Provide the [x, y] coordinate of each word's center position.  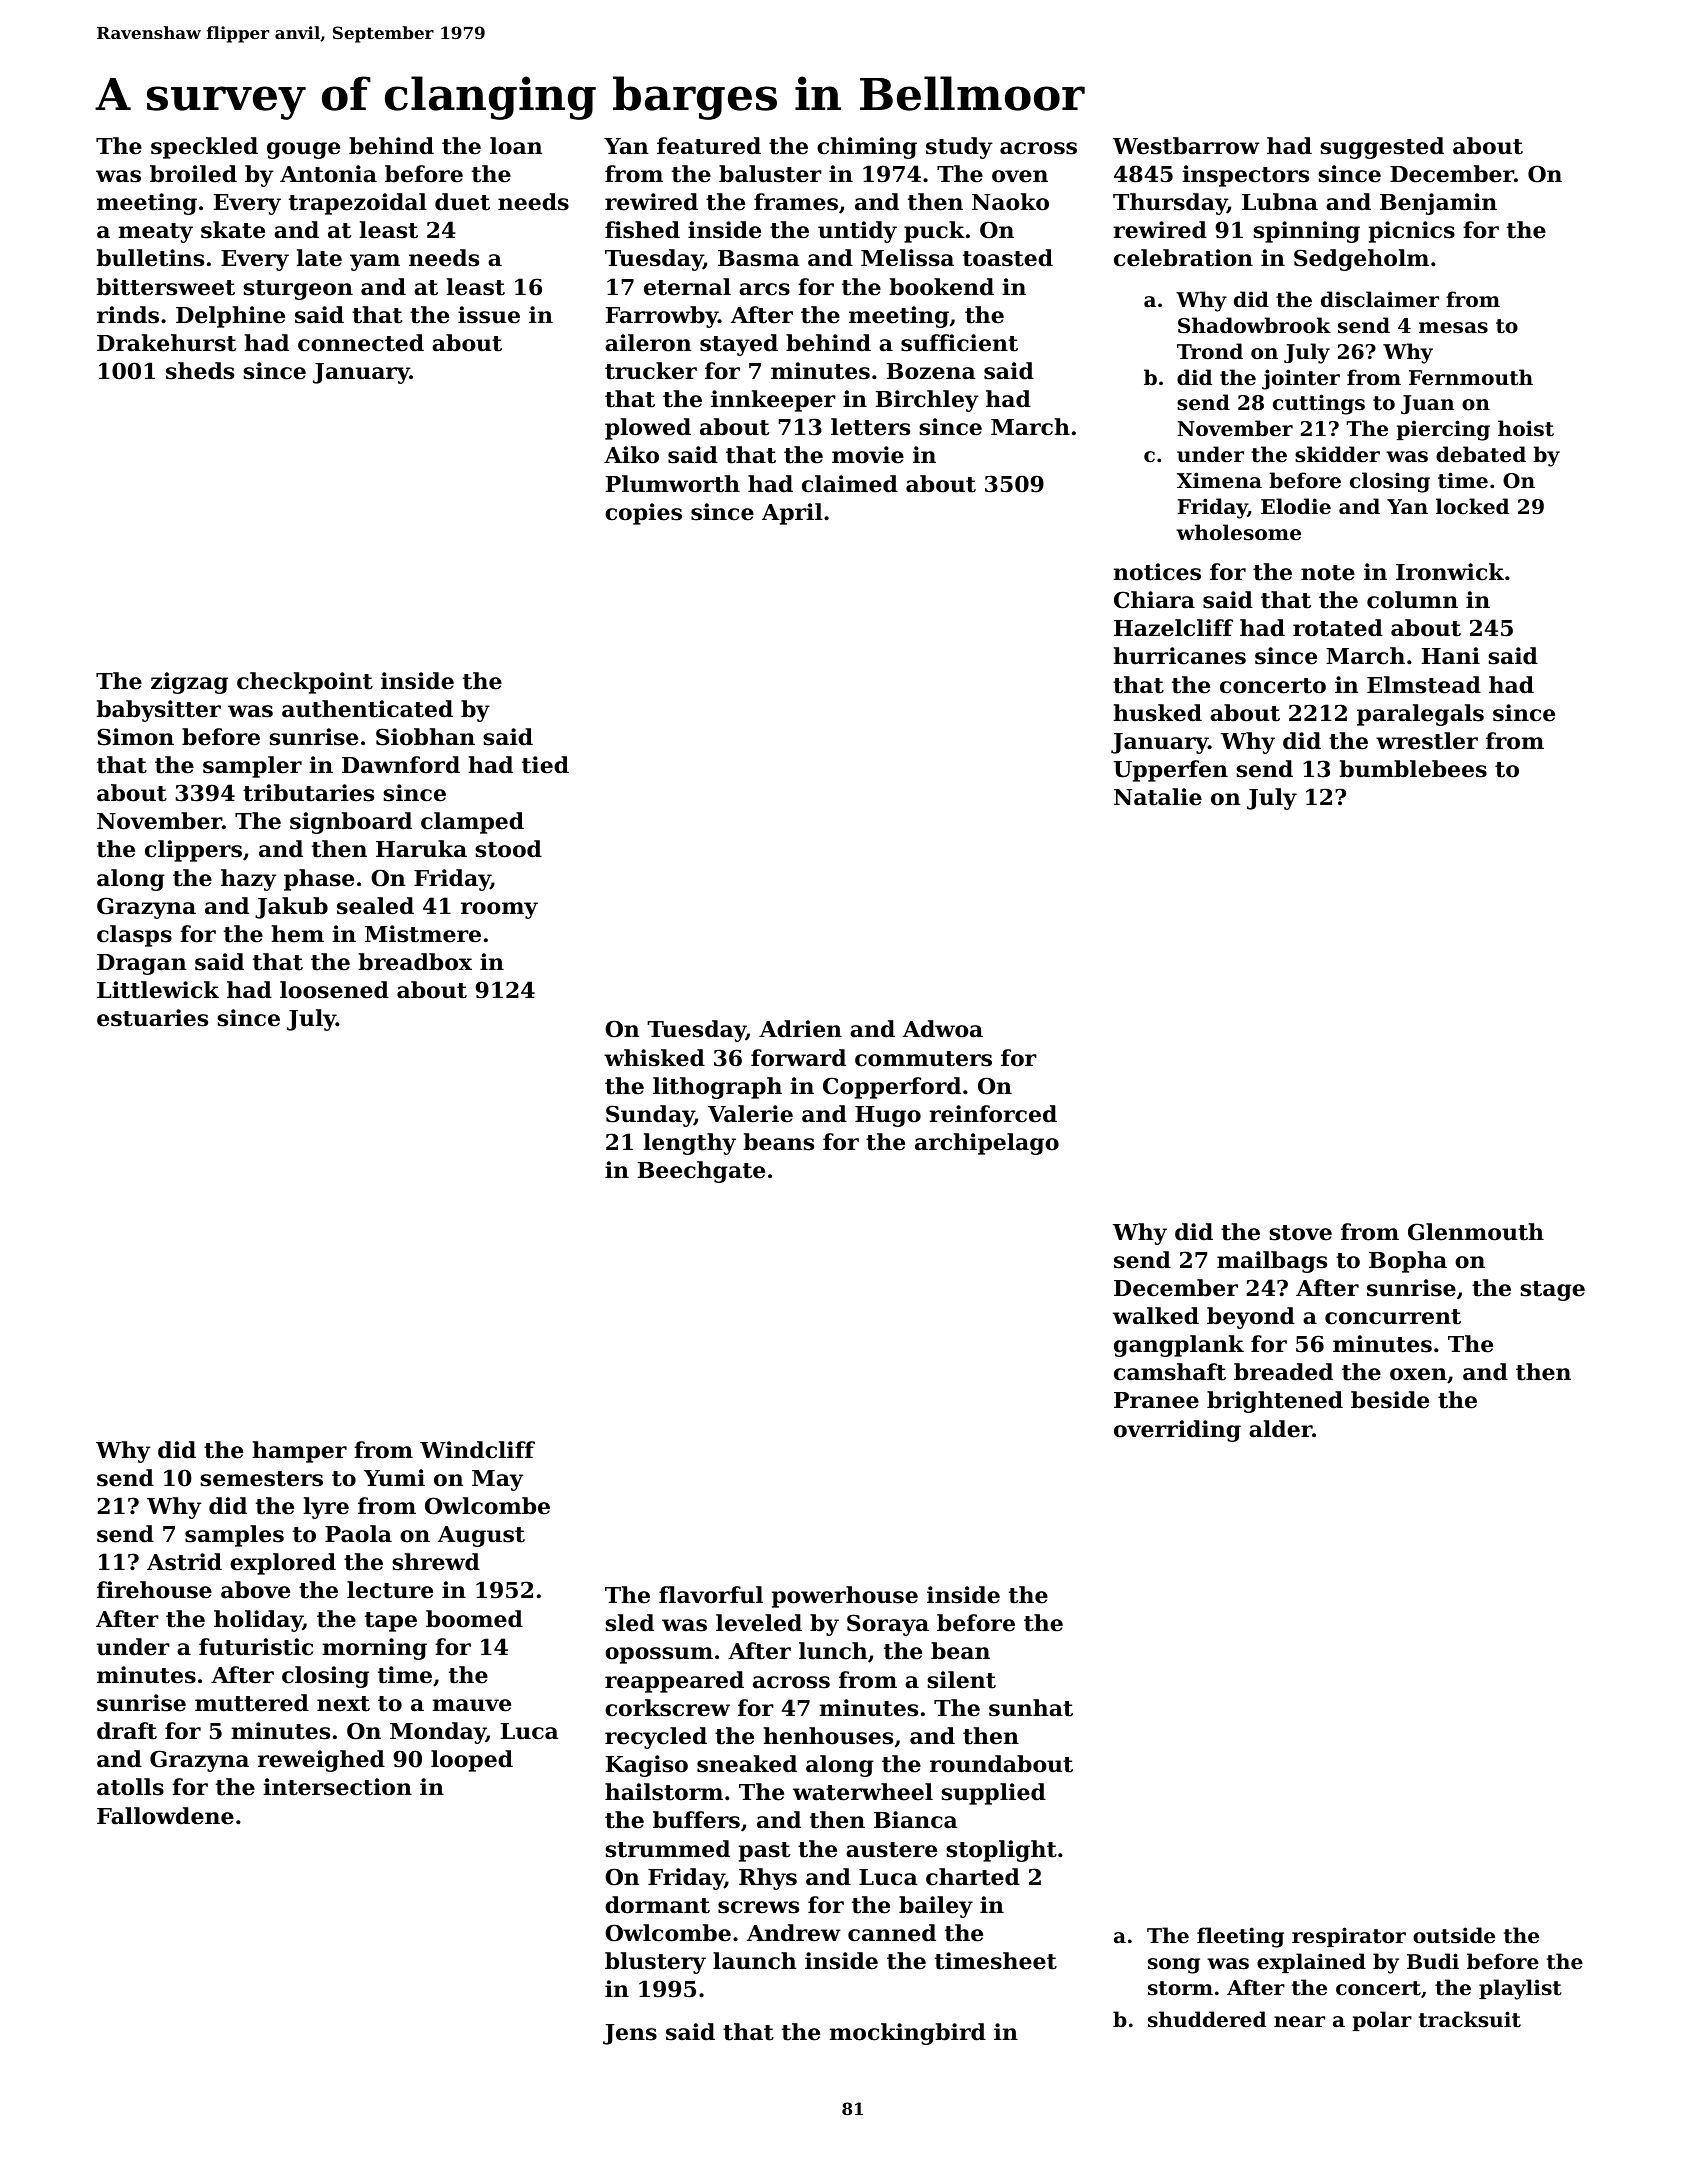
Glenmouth [1476, 1232]
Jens [630, 2034]
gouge [303, 150]
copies [643, 514]
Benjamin [1438, 204]
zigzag [189, 683]
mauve [471, 1705]
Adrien [800, 1029]
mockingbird [907, 2034]
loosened [334, 990]
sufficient [959, 343]
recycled [656, 1738]
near [1299, 2022]
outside [1454, 1935]
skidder [1337, 454]
